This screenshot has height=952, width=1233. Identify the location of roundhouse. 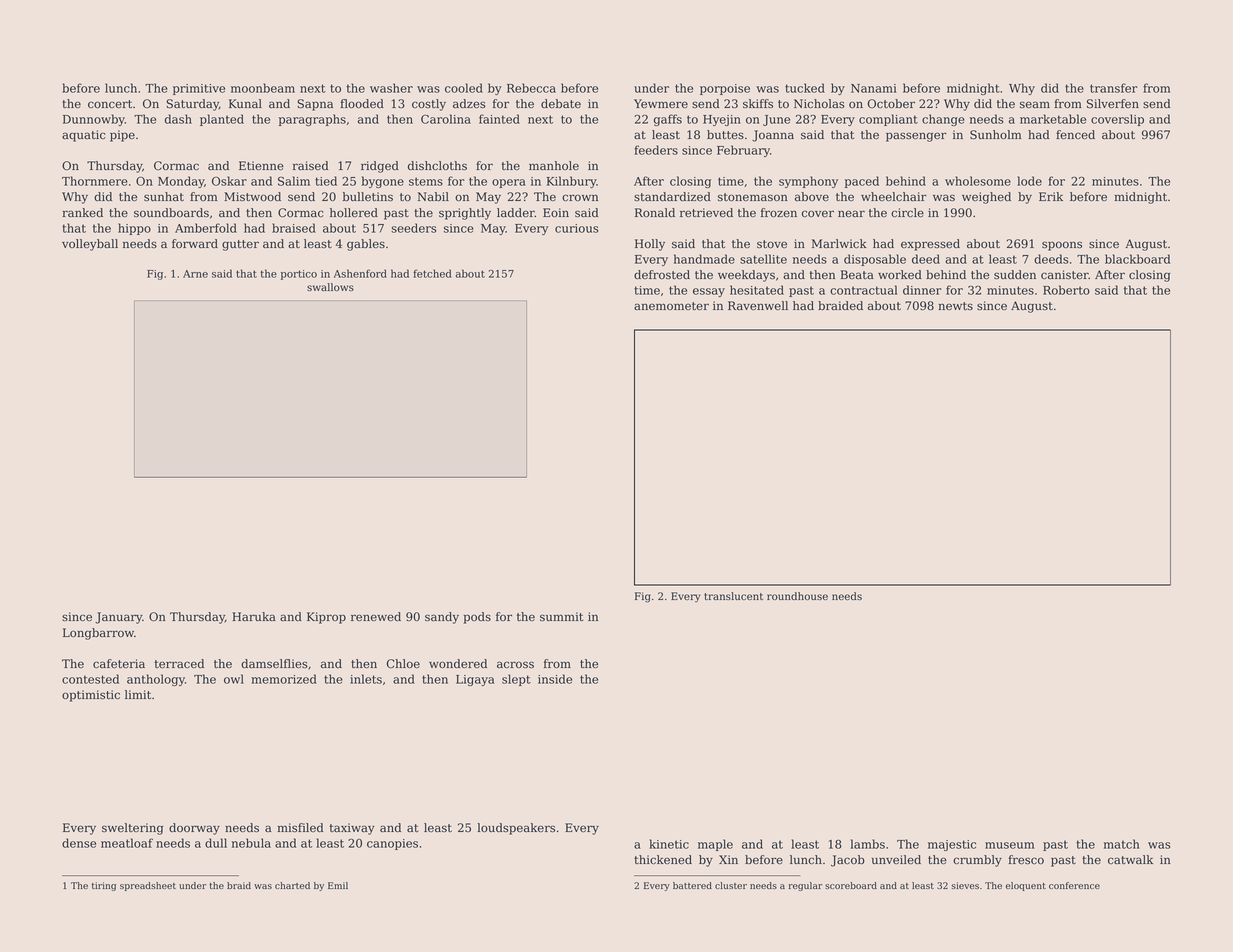
(797, 596).
